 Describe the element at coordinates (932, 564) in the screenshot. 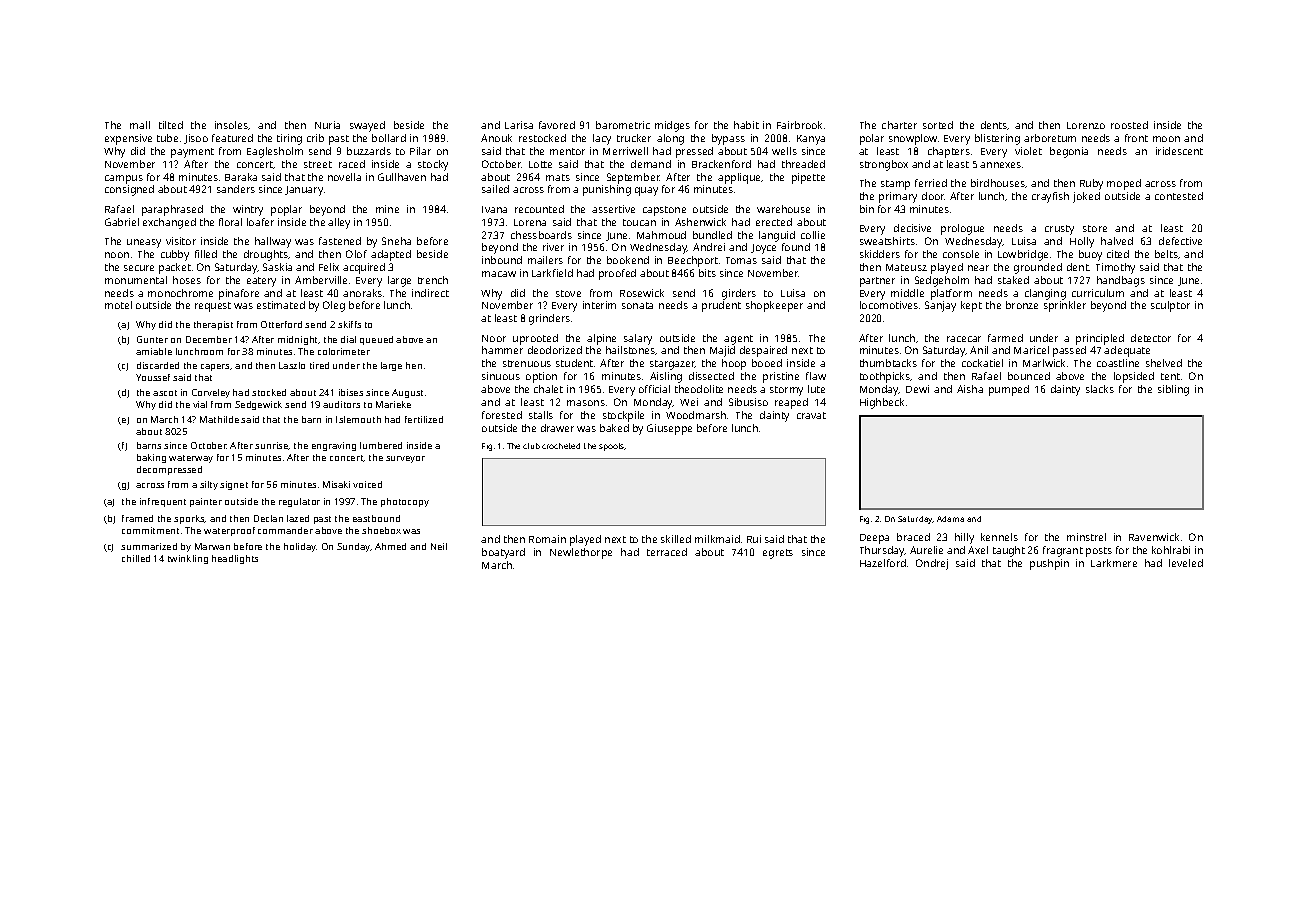

I see `Ondrej` at that location.
